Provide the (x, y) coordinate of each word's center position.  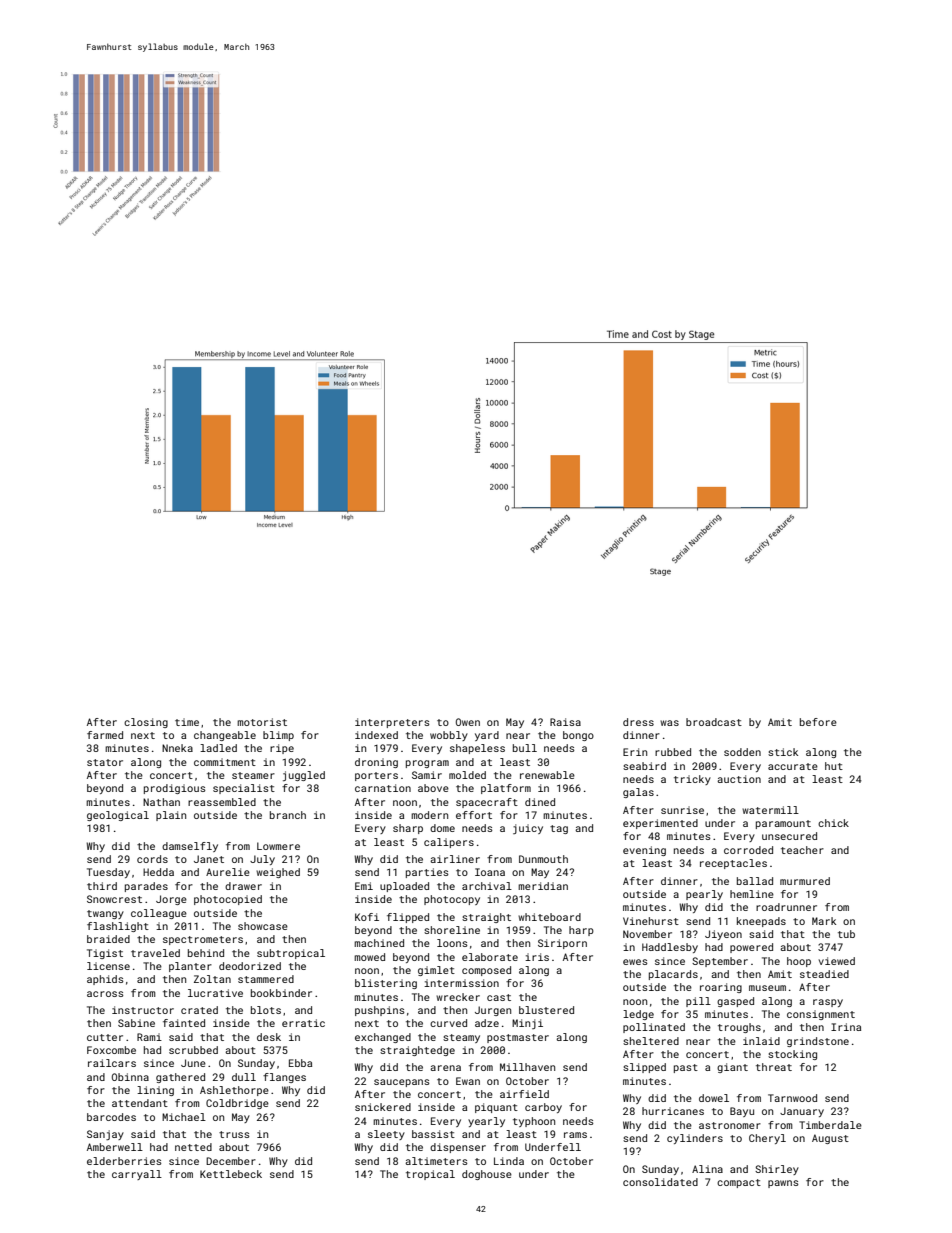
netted (193, 1147)
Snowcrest (114, 899)
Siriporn (562, 944)
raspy (828, 1003)
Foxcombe (111, 1050)
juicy (528, 829)
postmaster (518, 1038)
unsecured (789, 836)
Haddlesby (670, 948)
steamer (253, 775)
